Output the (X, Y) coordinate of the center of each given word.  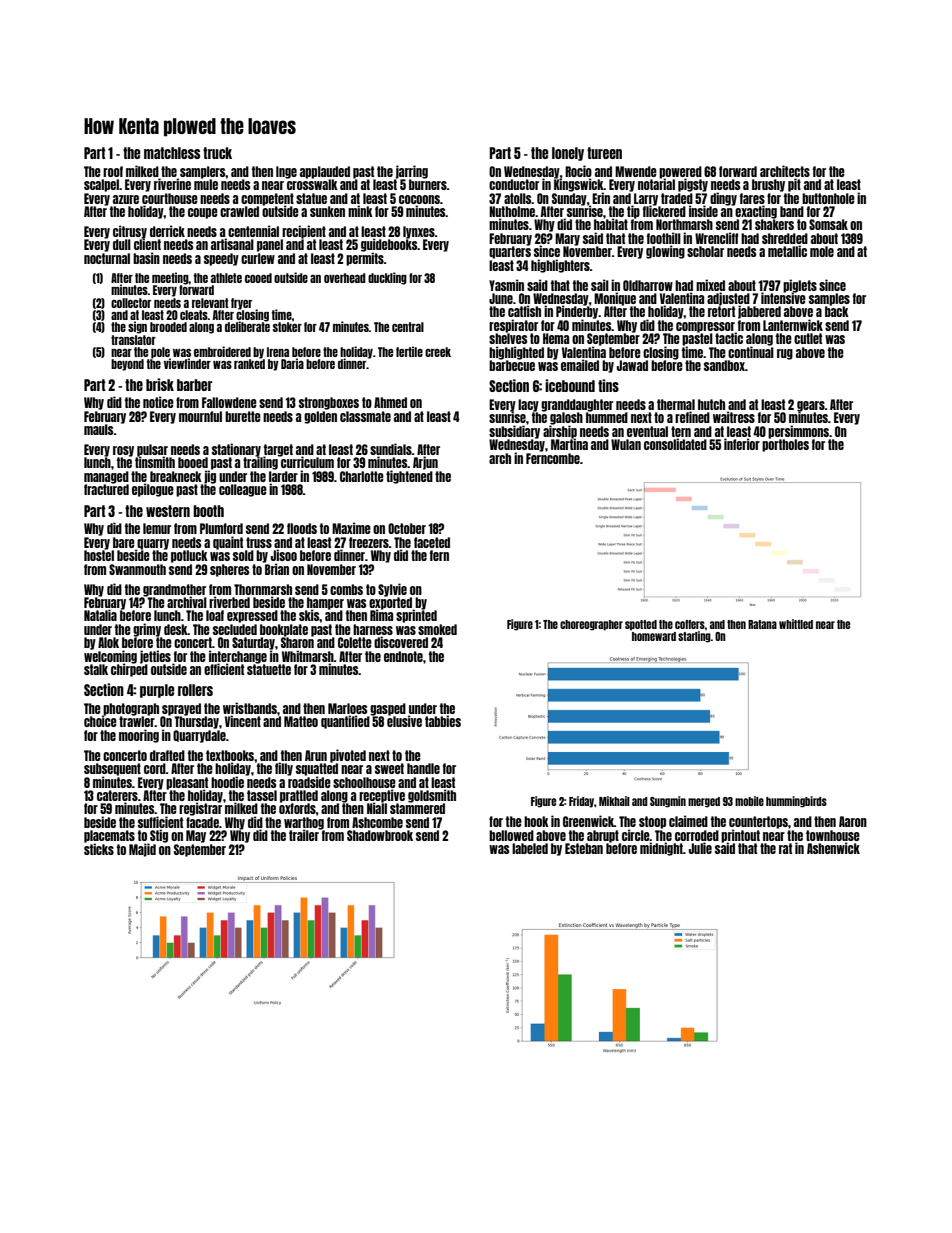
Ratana (762, 624)
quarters (510, 252)
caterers (117, 795)
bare (124, 542)
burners (428, 184)
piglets (800, 286)
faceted (432, 542)
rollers (195, 690)
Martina (569, 444)
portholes (785, 445)
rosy (123, 451)
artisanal (232, 244)
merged (704, 802)
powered (680, 172)
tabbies (443, 721)
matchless (172, 153)
